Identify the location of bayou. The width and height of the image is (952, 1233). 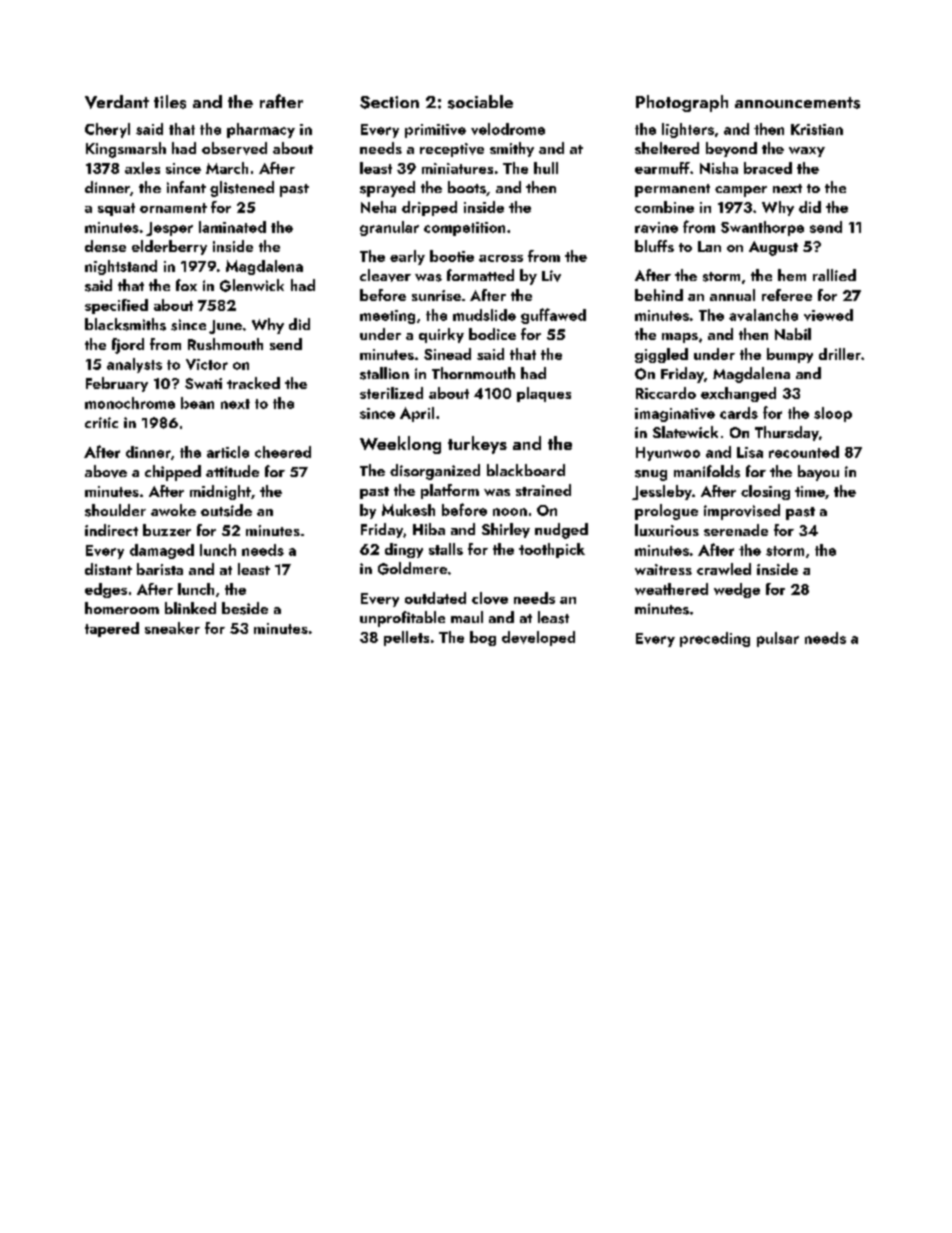
(818, 473).
